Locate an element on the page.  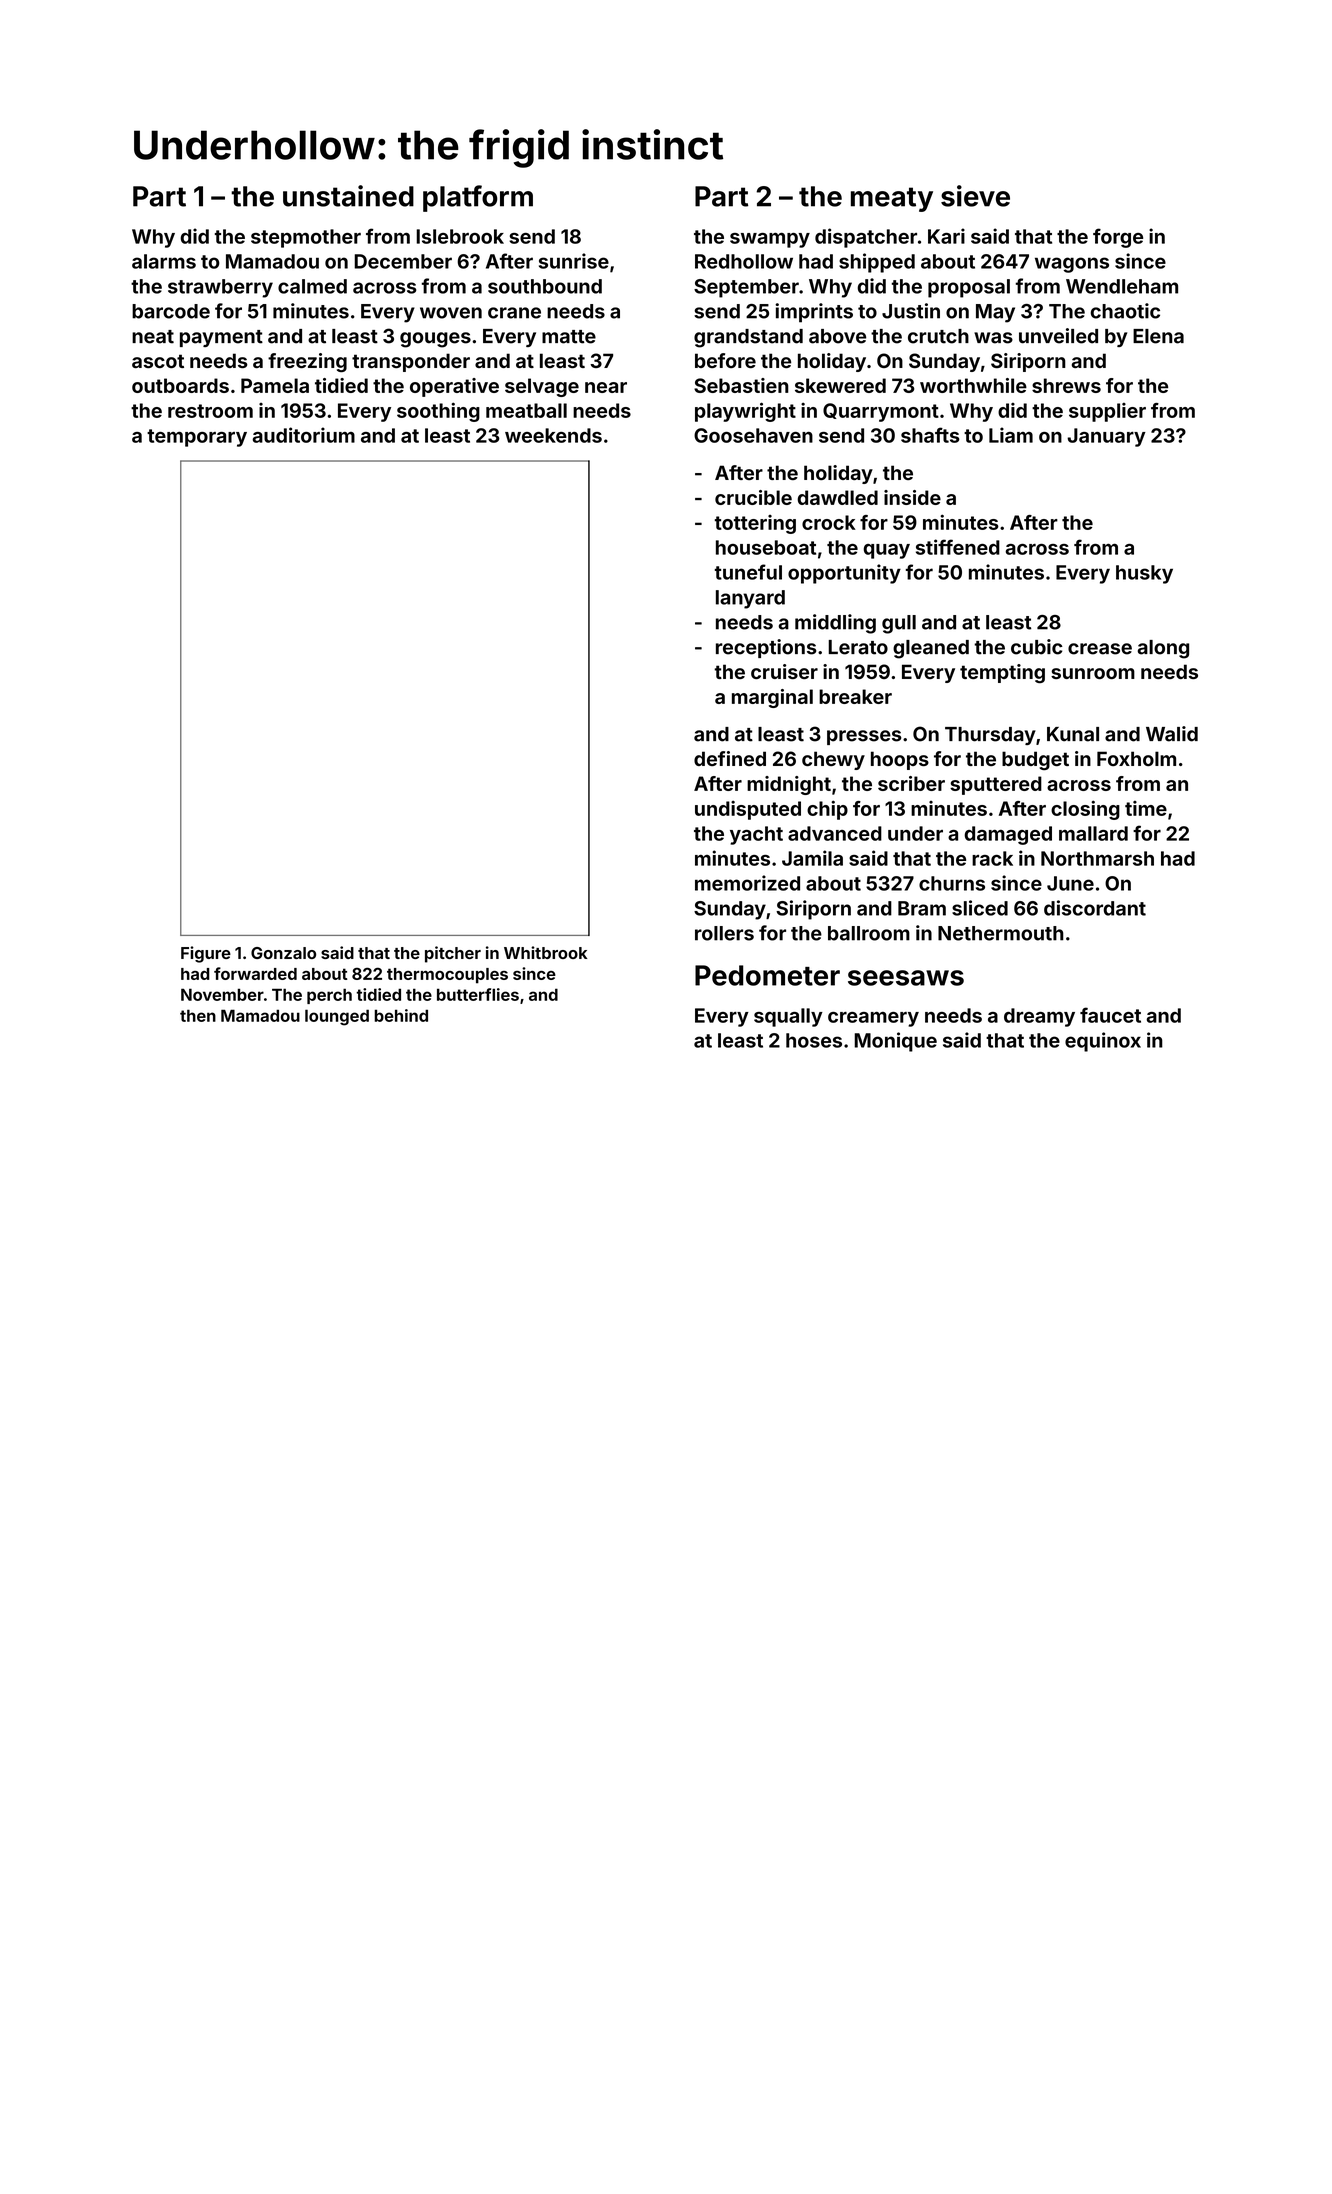
sieve is located at coordinates (975, 196).
